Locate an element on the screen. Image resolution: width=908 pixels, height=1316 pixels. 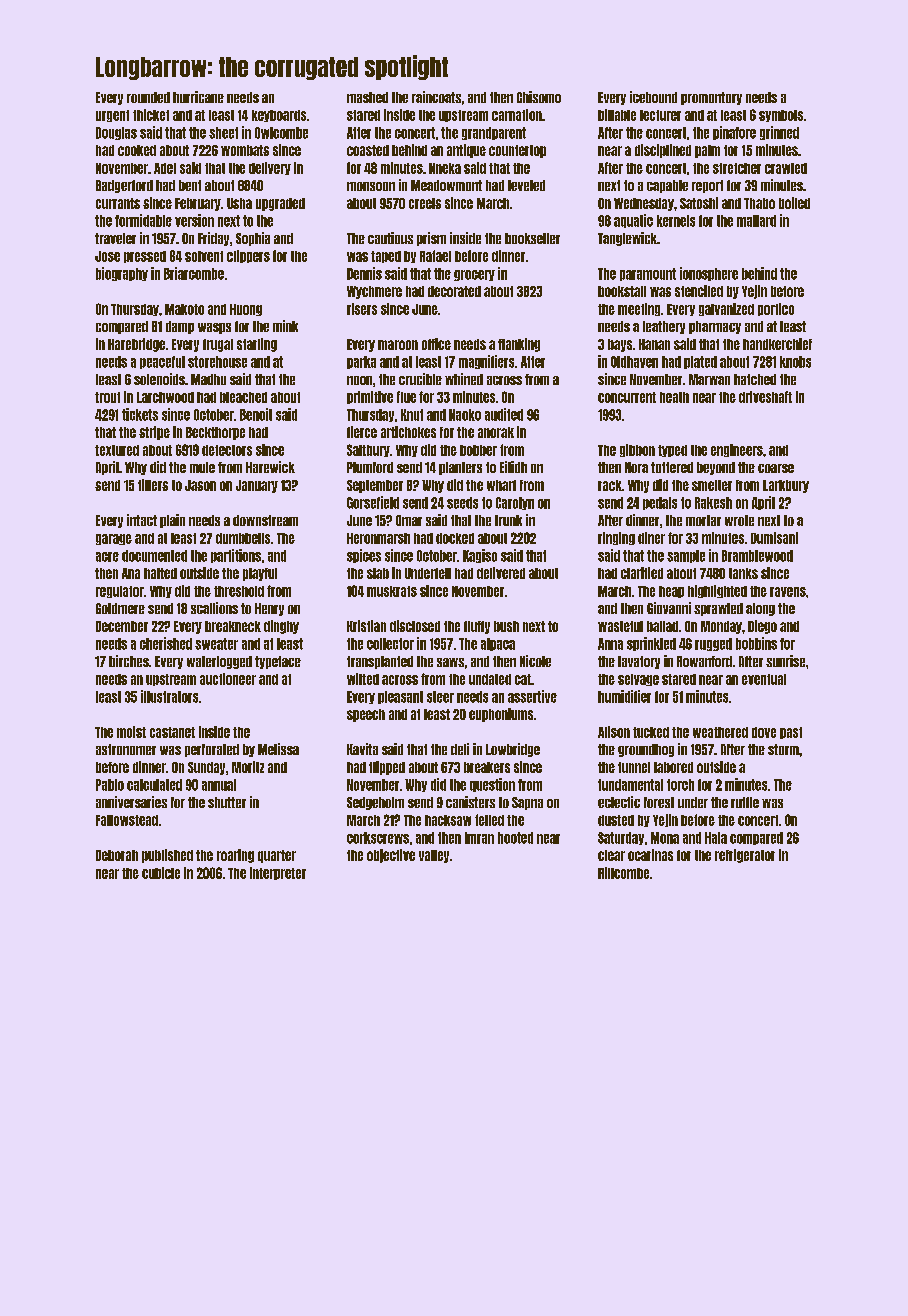
portico is located at coordinates (776, 309).
